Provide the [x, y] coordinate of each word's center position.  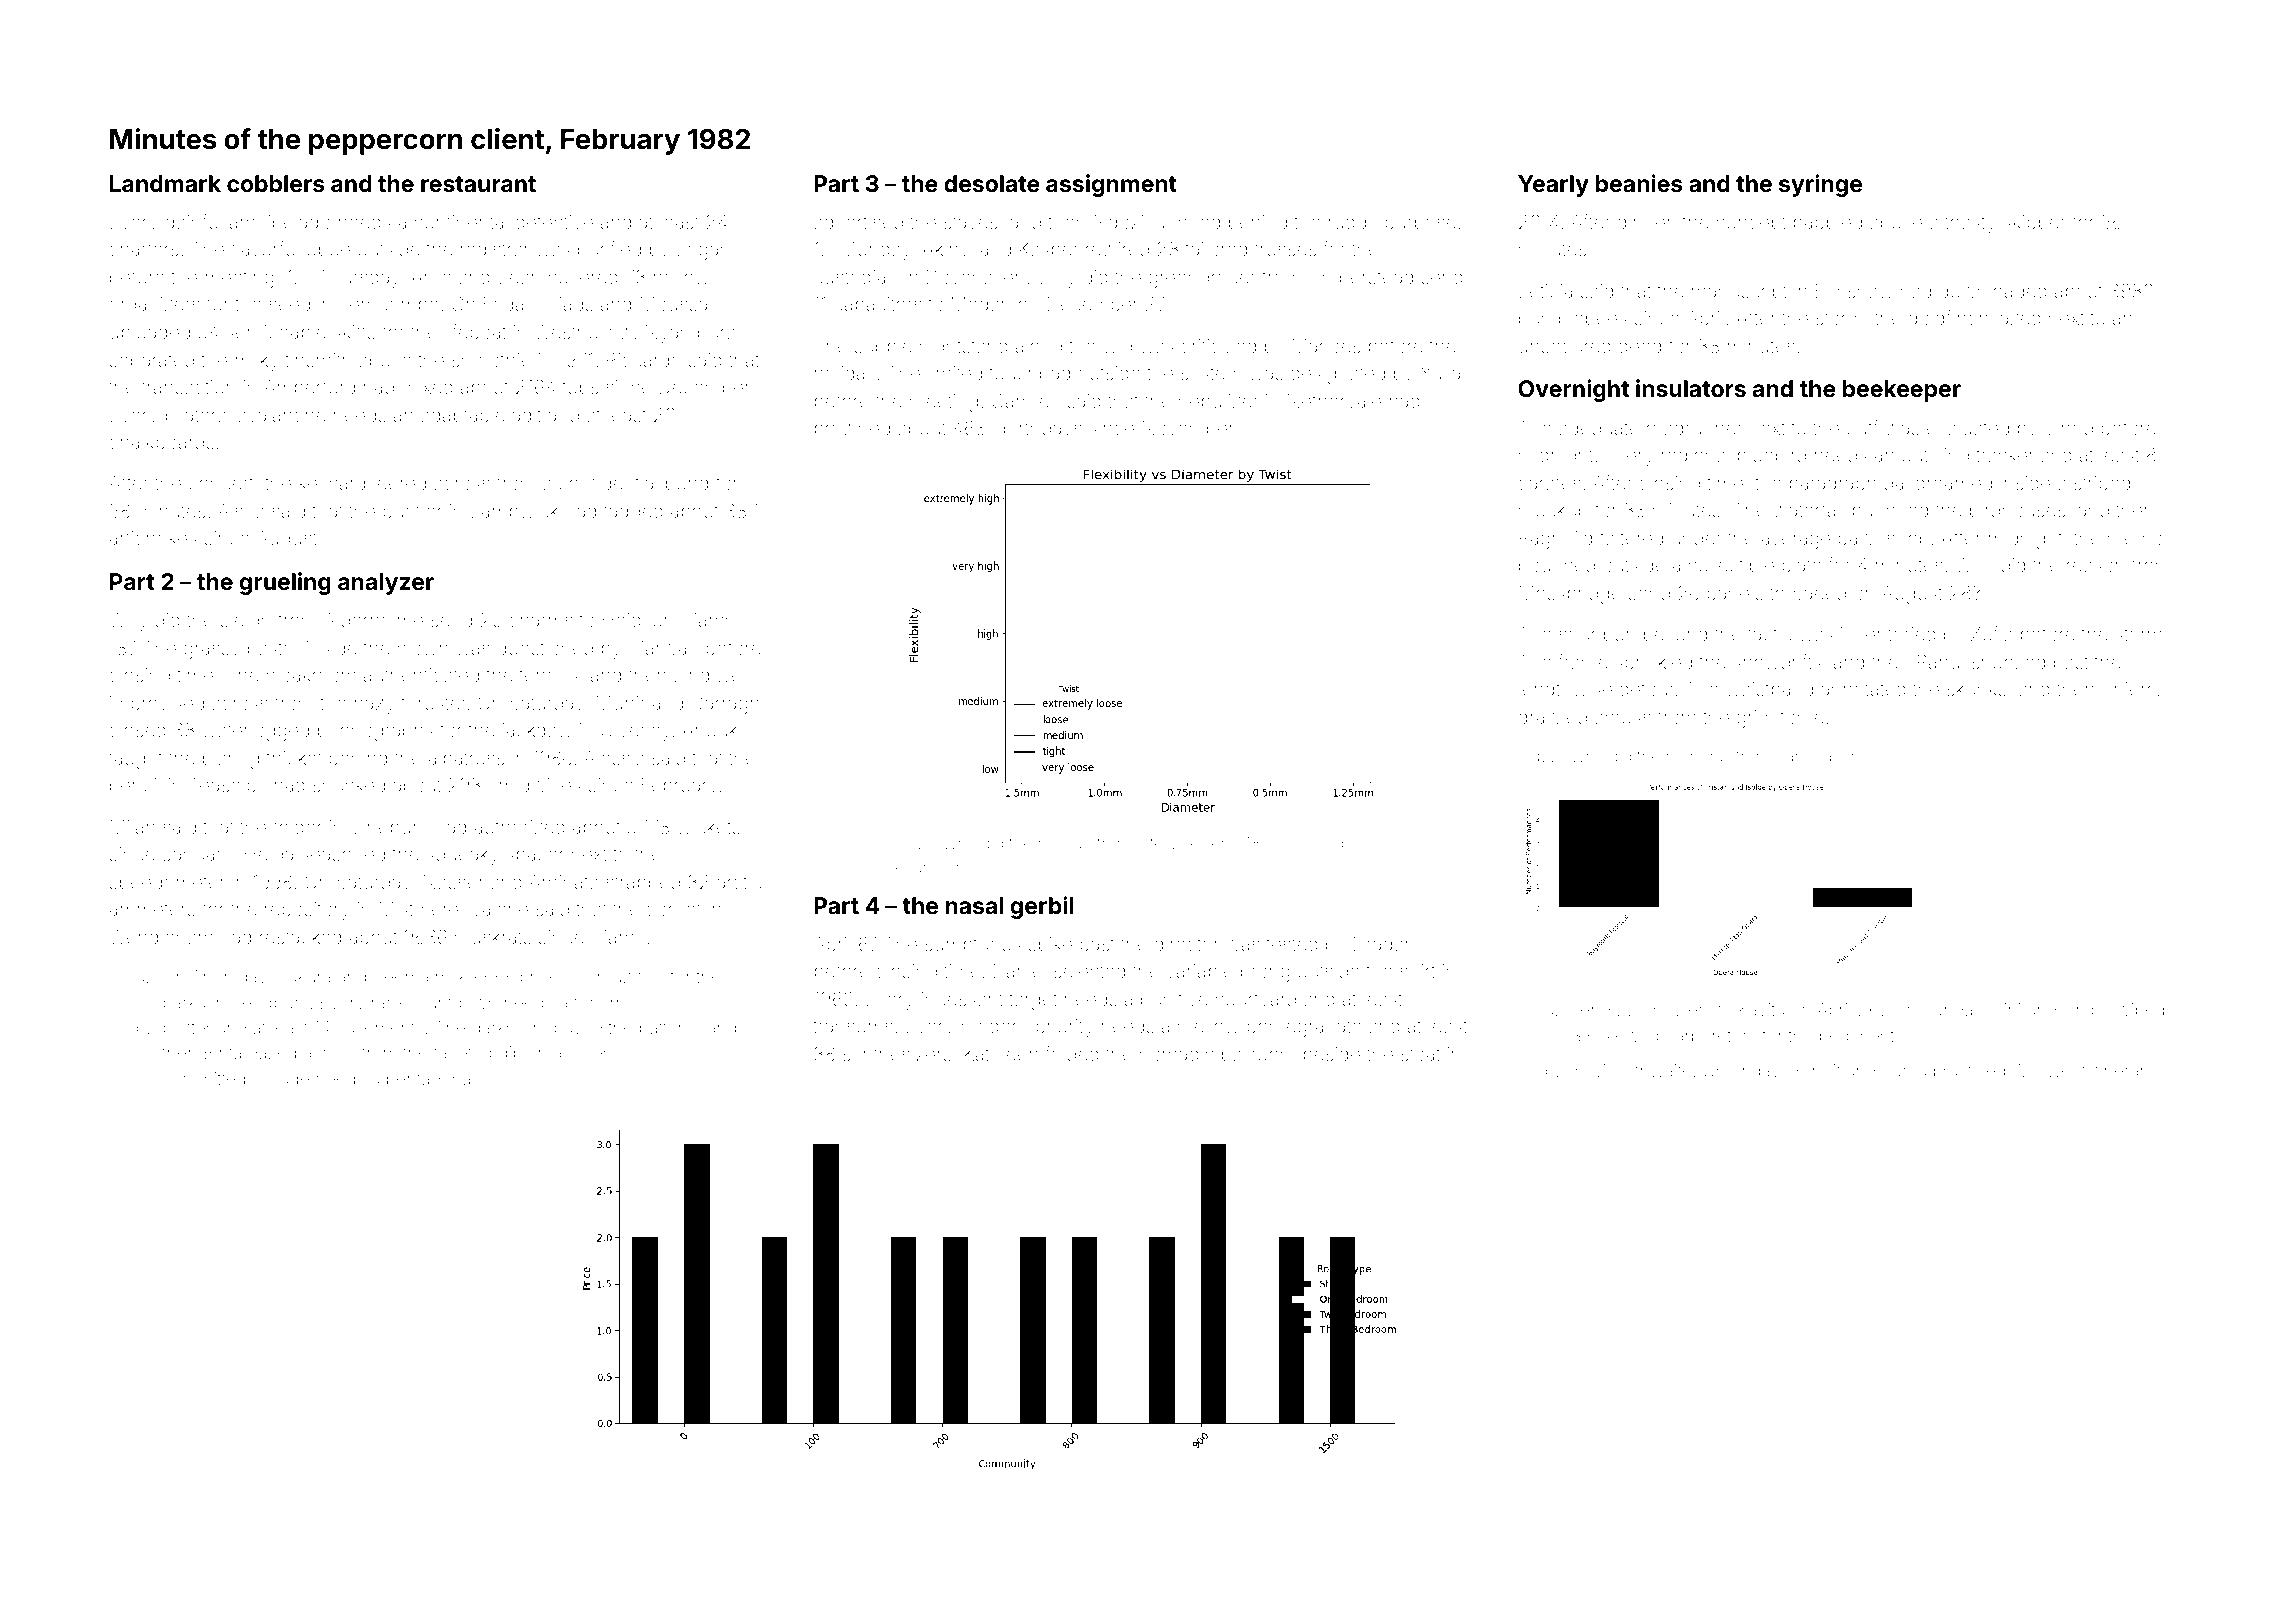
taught [136, 760]
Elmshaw [1854, 290]
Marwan [663, 648]
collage [281, 1080]
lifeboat [475, 331]
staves [970, 222]
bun [1619, 634]
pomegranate [1304, 1028]
